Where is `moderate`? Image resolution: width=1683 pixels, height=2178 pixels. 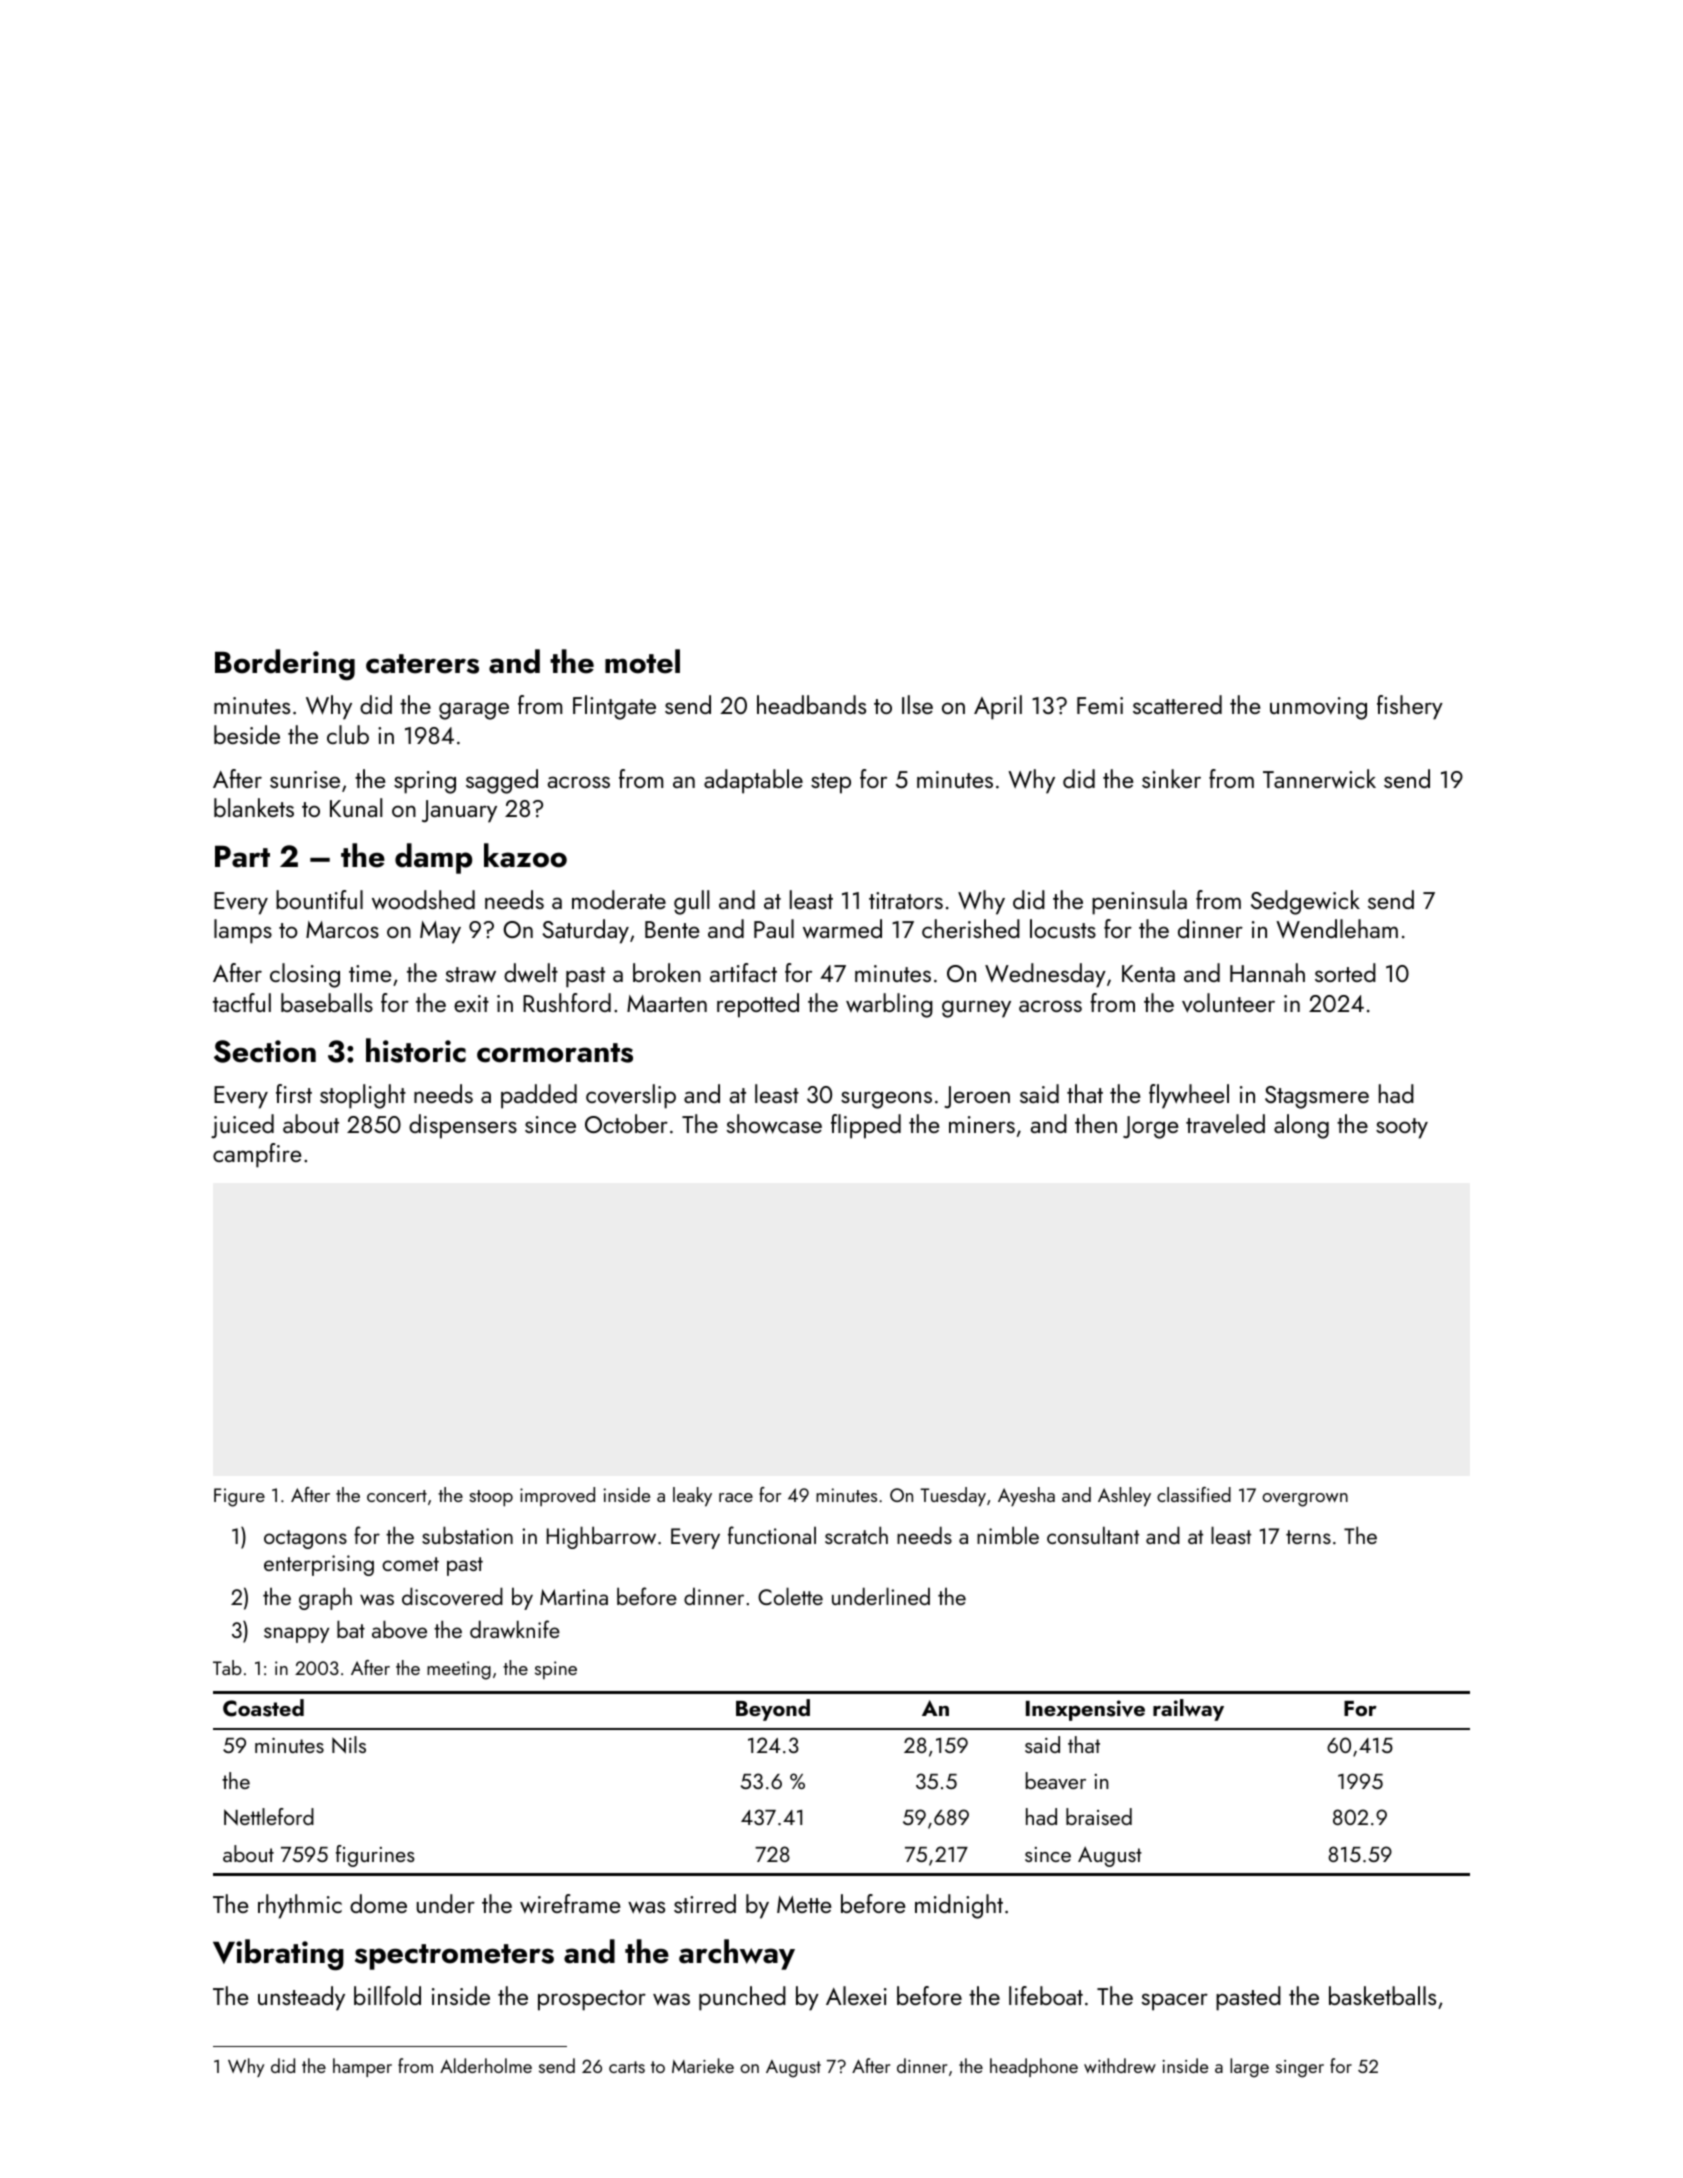
moderate is located at coordinates (619, 899).
